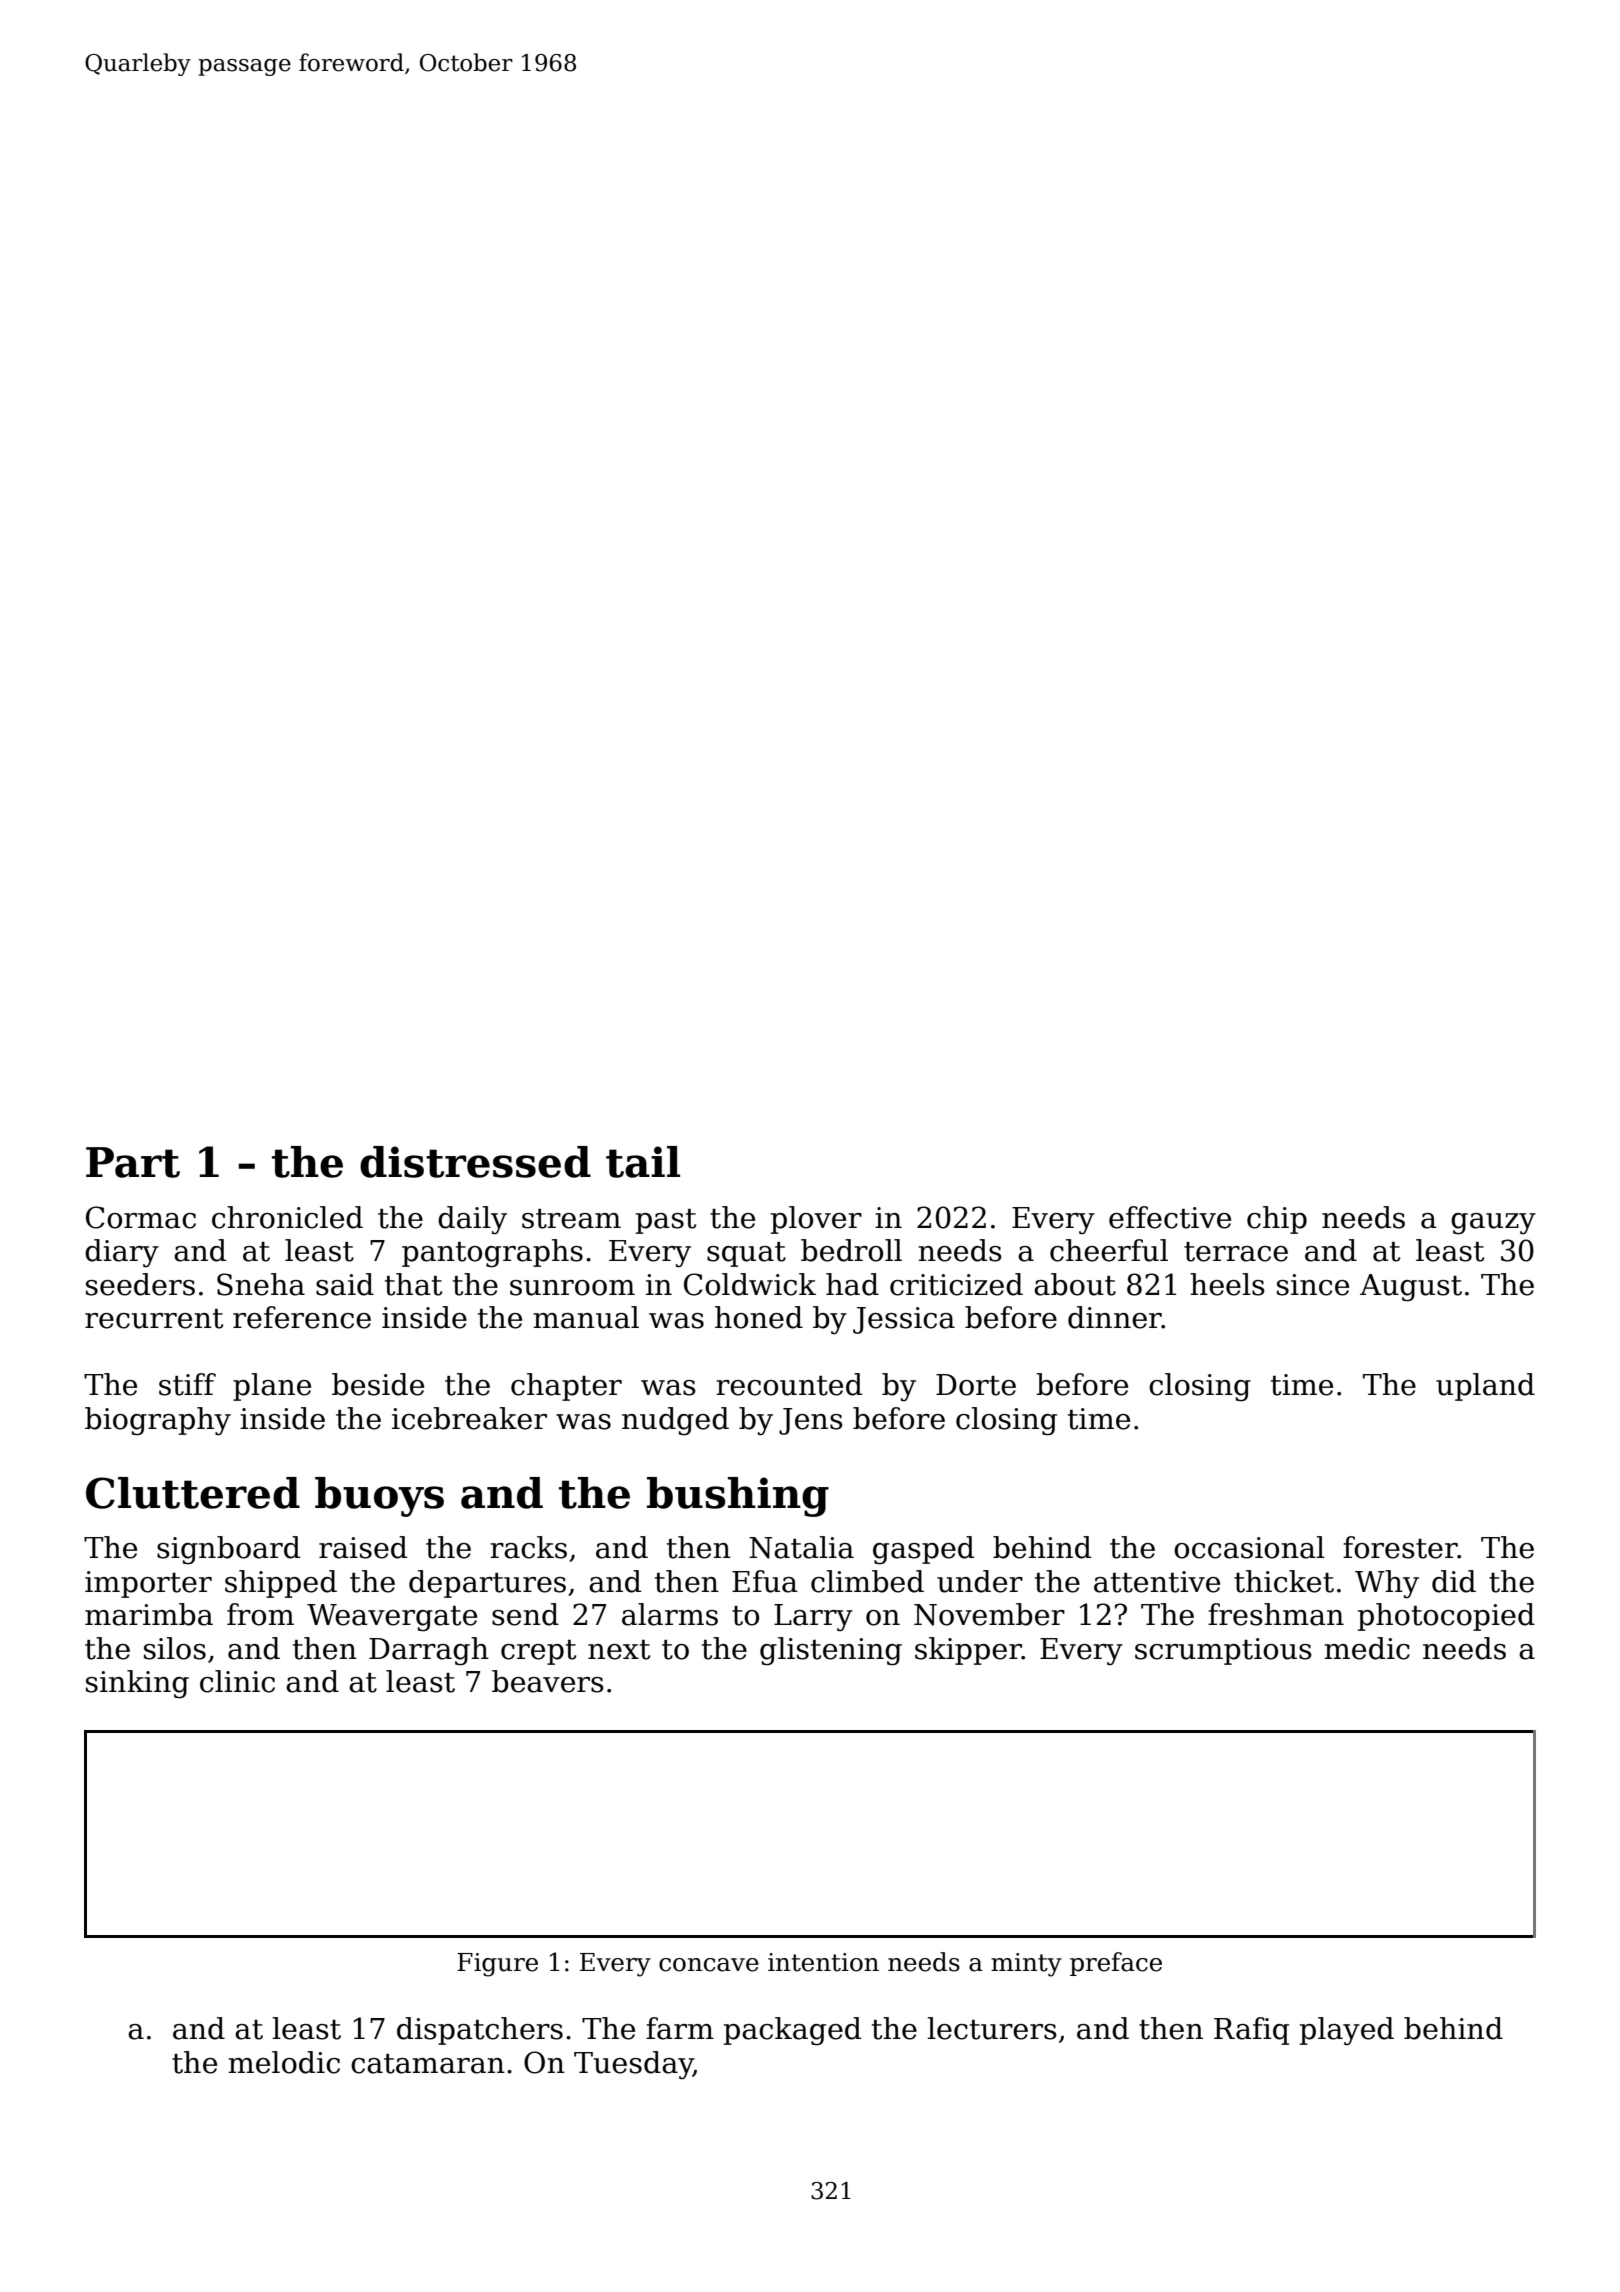 This screenshot has height=2292, width=1620. What do you see at coordinates (497, 1965) in the screenshot?
I see `Figure` at bounding box center [497, 1965].
